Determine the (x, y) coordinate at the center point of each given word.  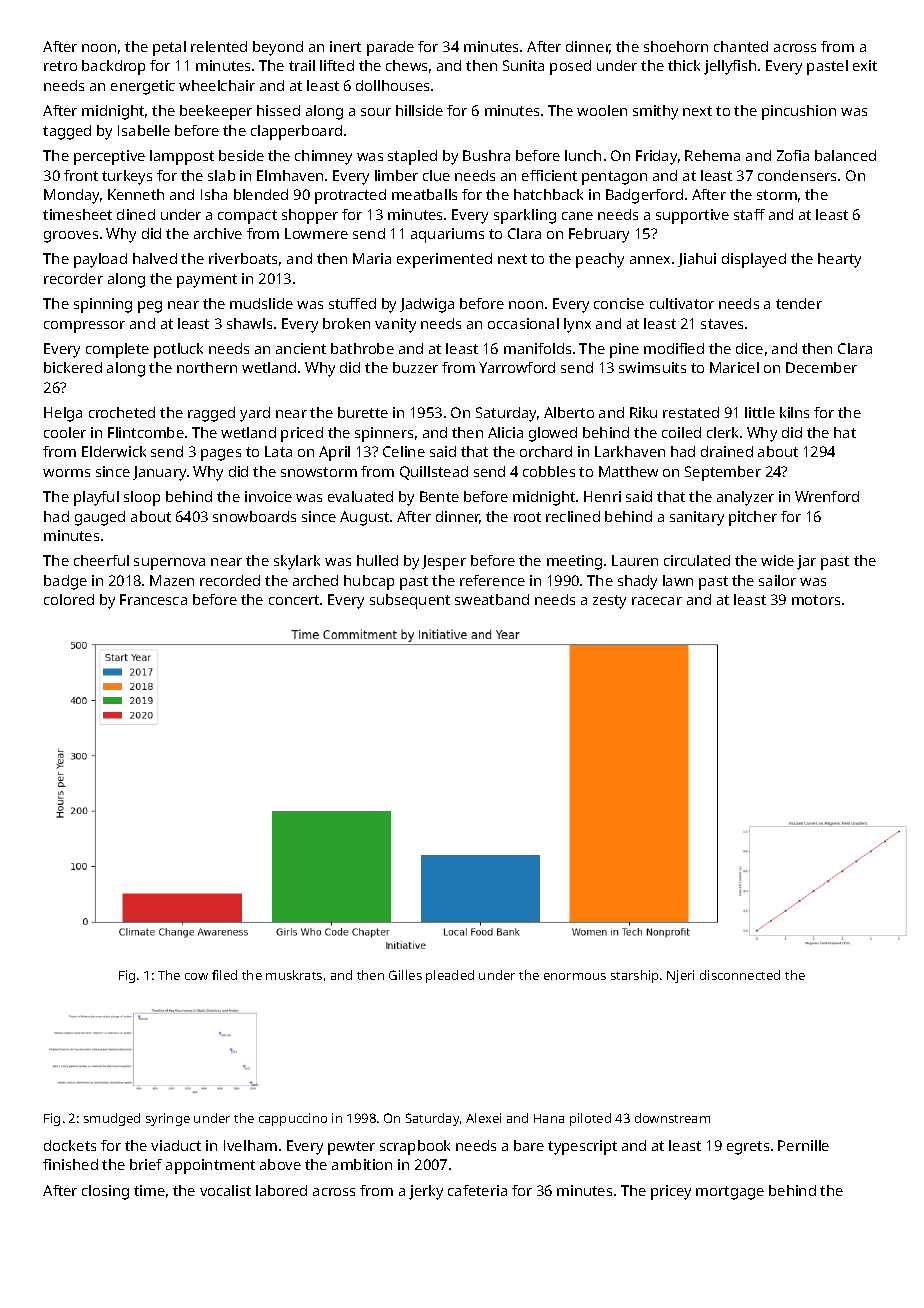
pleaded (450, 976)
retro (60, 66)
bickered (73, 367)
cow (196, 976)
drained (727, 451)
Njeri (680, 976)
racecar (657, 601)
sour (376, 112)
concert (294, 600)
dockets (70, 1145)
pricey (671, 1192)
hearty (839, 260)
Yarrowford (517, 367)
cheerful (101, 560)
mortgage (730, 1193)
